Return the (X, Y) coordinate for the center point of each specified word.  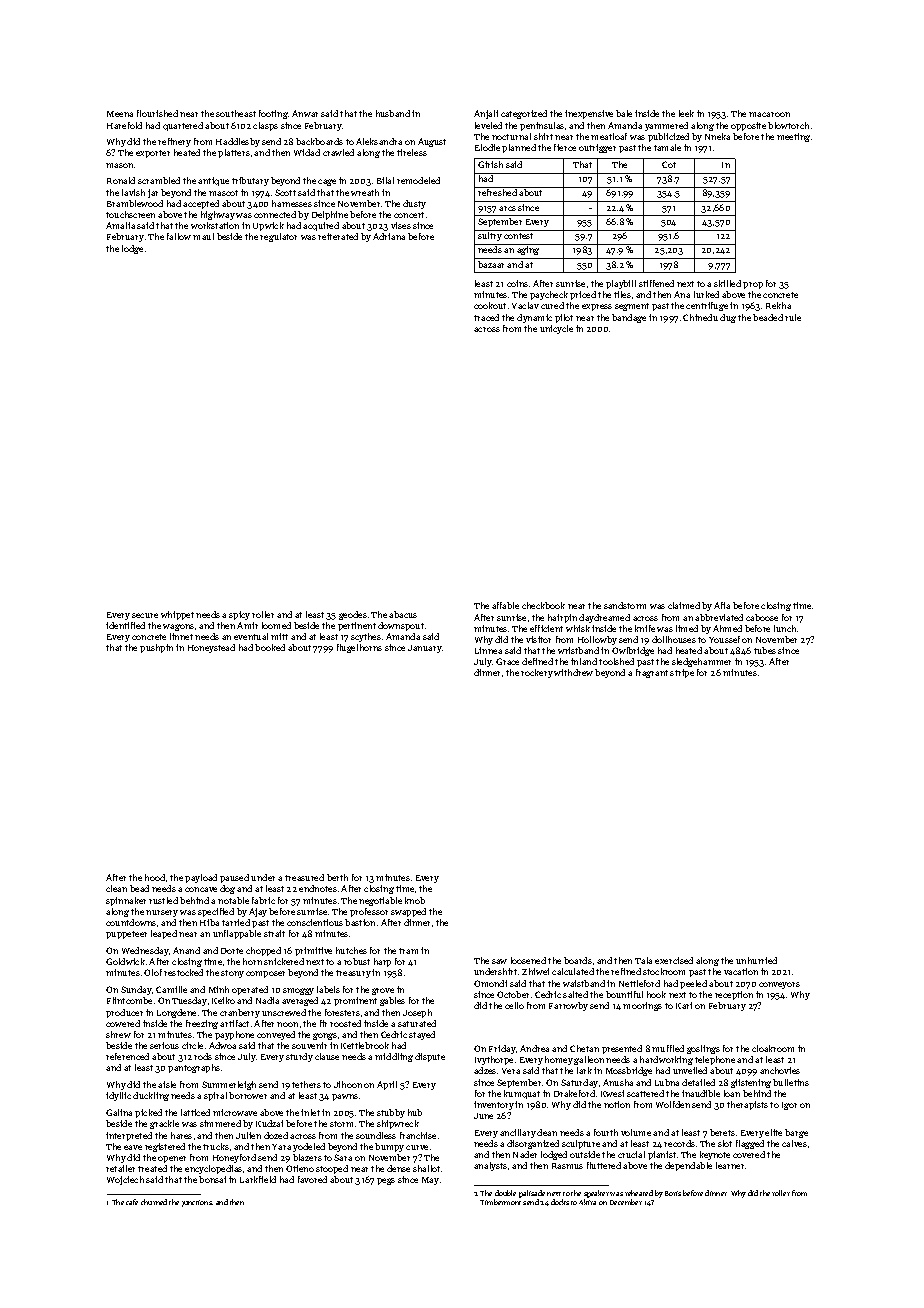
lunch (785, 628)
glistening (751, 1083)
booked (270, 647)
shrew (118, 1034)
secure (145, 615)
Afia (722, 605)
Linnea (488, 650)
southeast (236, 113)
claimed (684, 605)
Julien (248, 1135)
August (432, 142)
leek (686, 113)
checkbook (543, 605)
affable (505, 605)
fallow (179, 236)
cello (514, 1005)
